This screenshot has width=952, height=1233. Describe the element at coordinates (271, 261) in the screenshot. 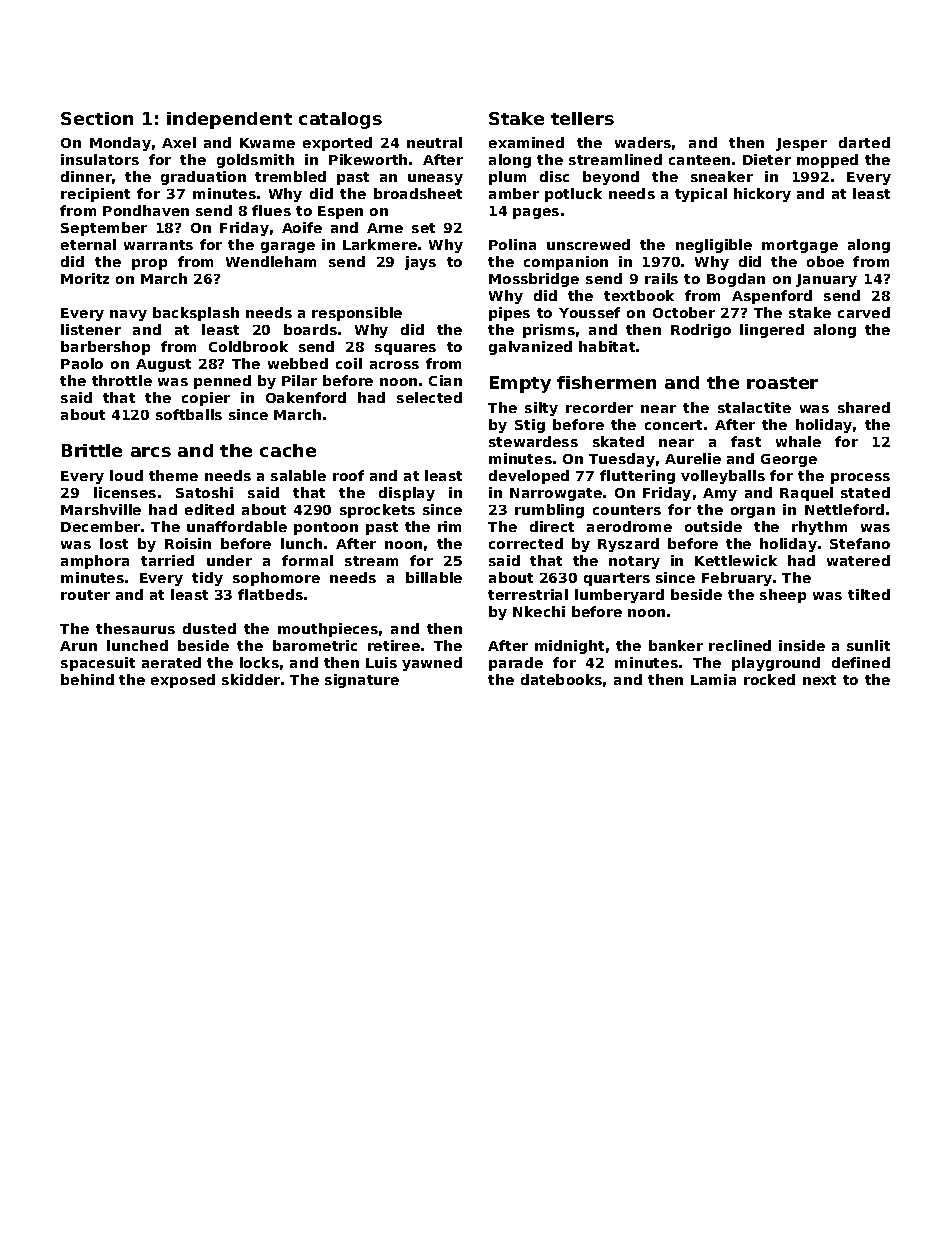

I see `Wendleham` at that location.
